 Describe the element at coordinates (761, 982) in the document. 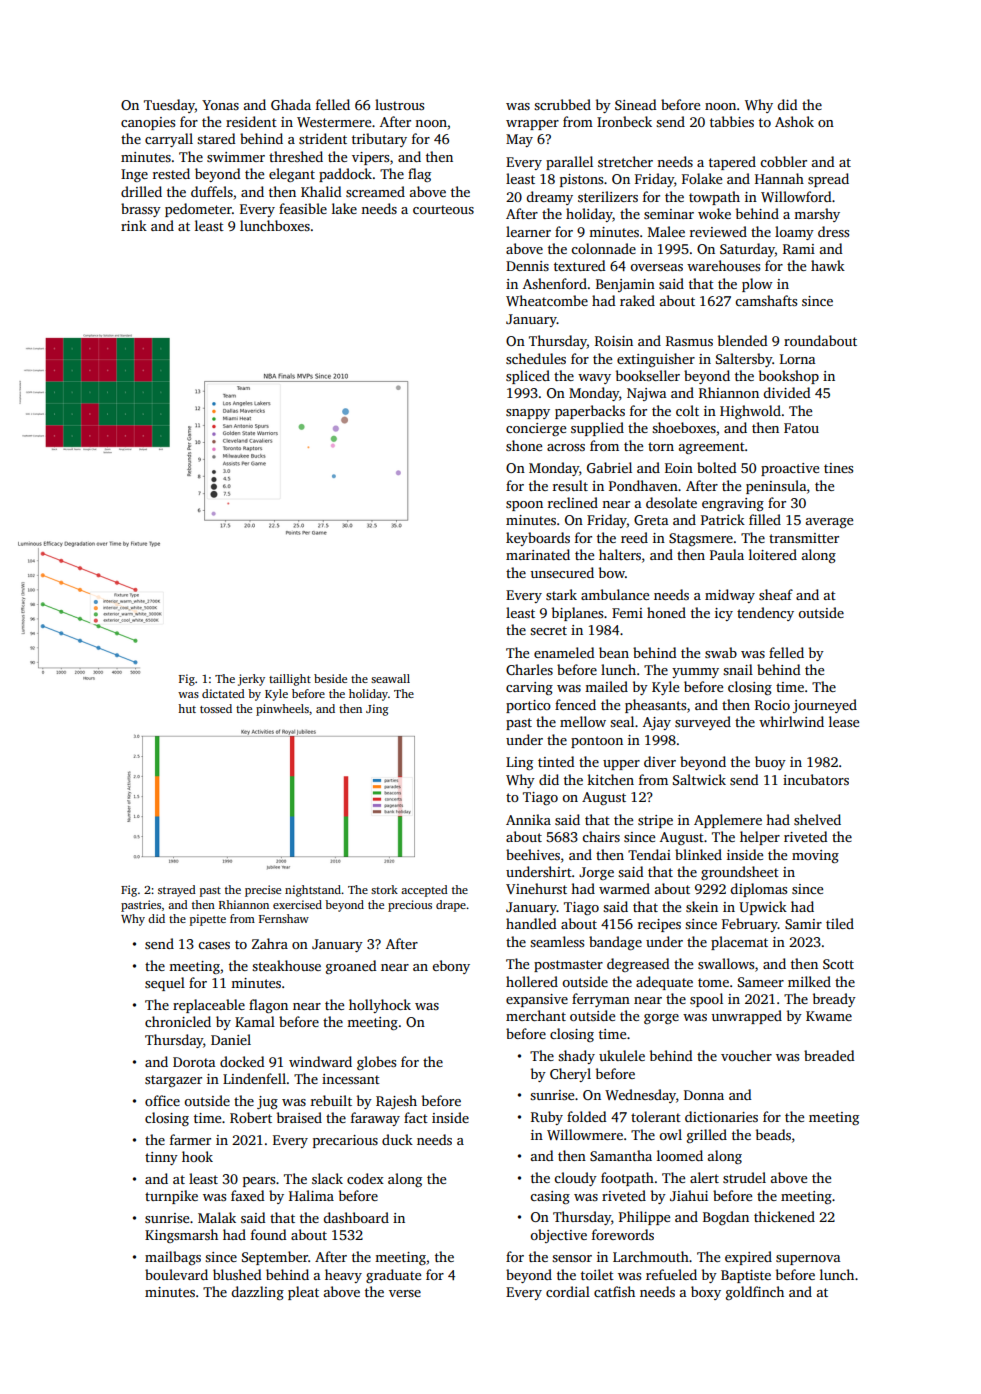

I see `Sameer` at that location.
